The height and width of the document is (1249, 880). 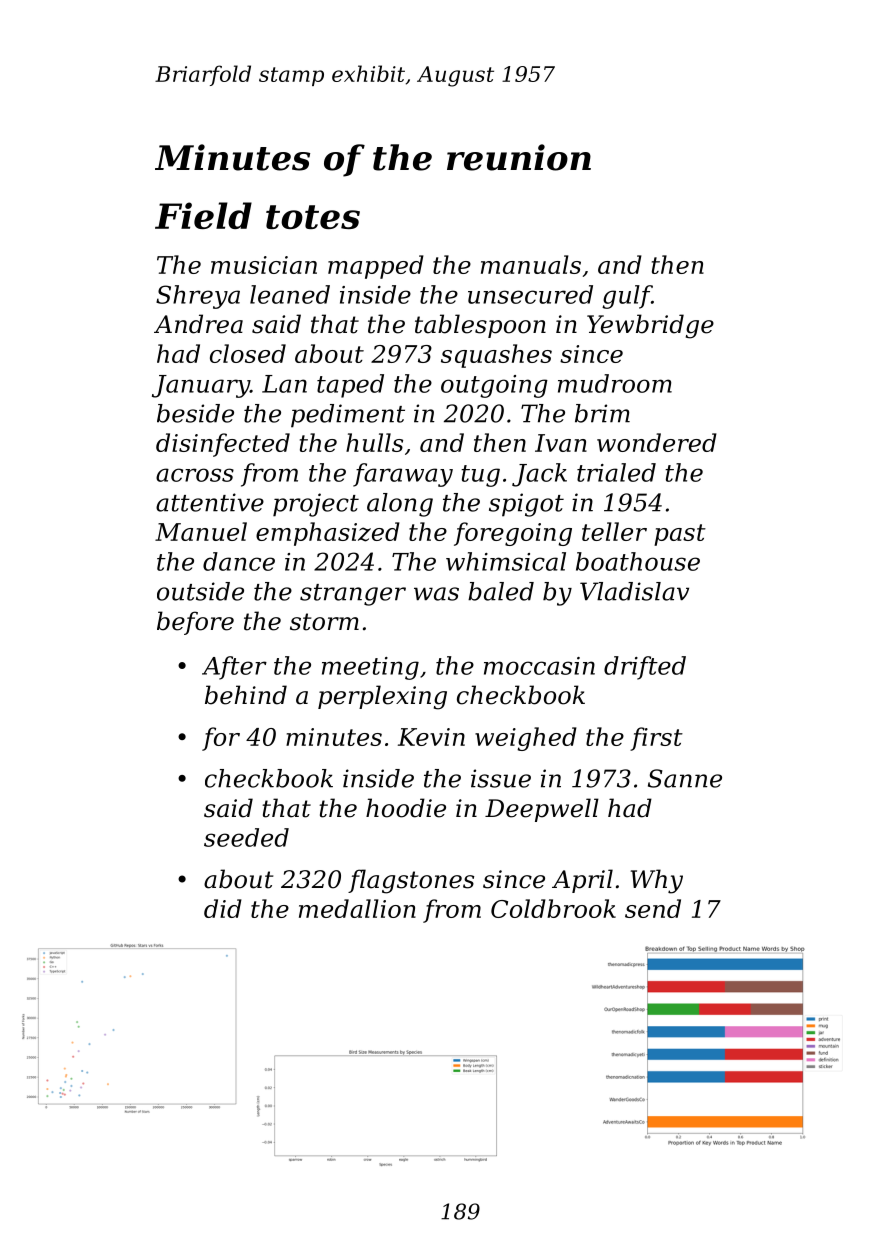 What do you see at coordinates (531, 264) in the document?
I see `manuals` at bounding box center [531, 264].
